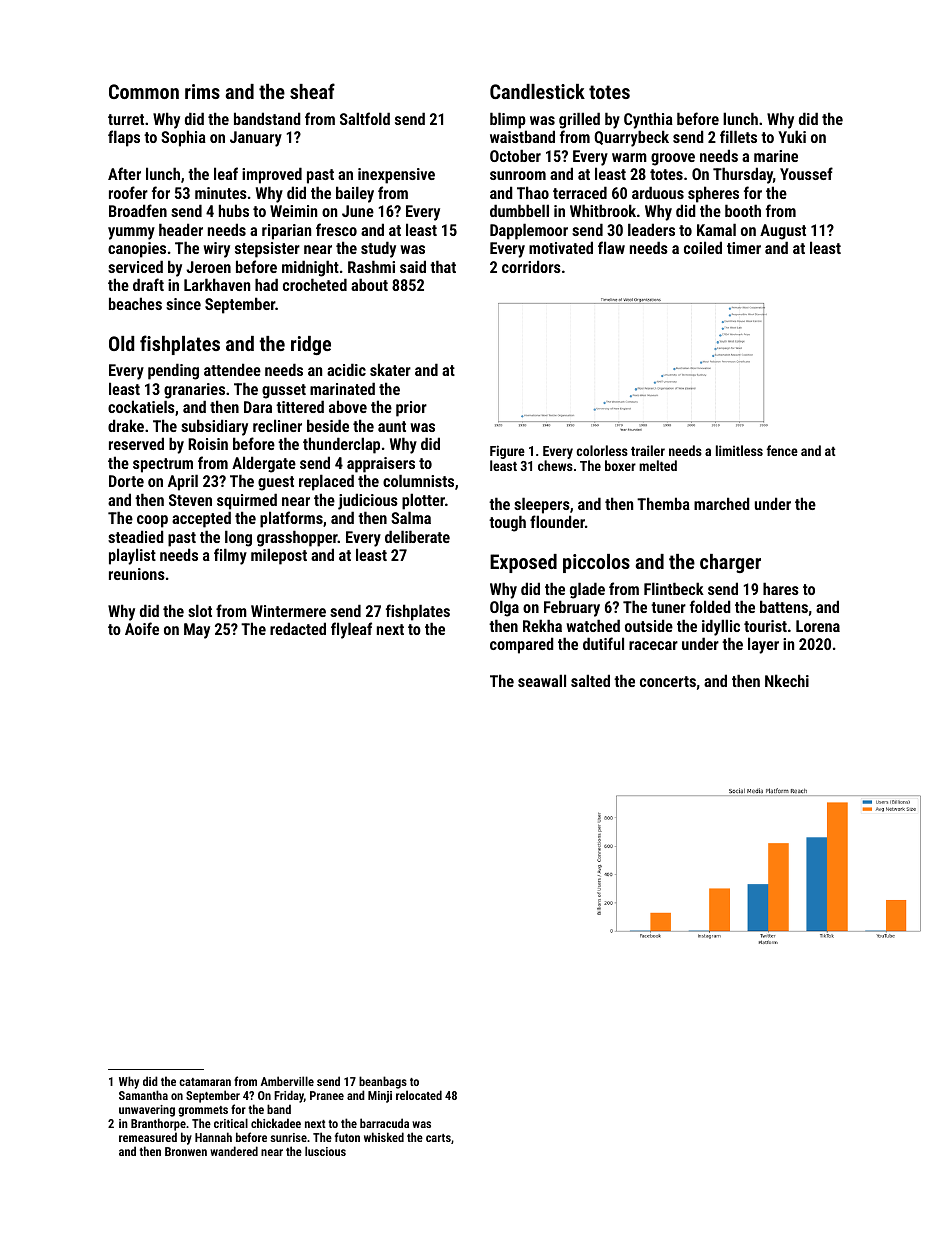  What do you see at coordinates (438, 1138) in the screenshot?
I see `carts` at bounding box center [438, 1138].
